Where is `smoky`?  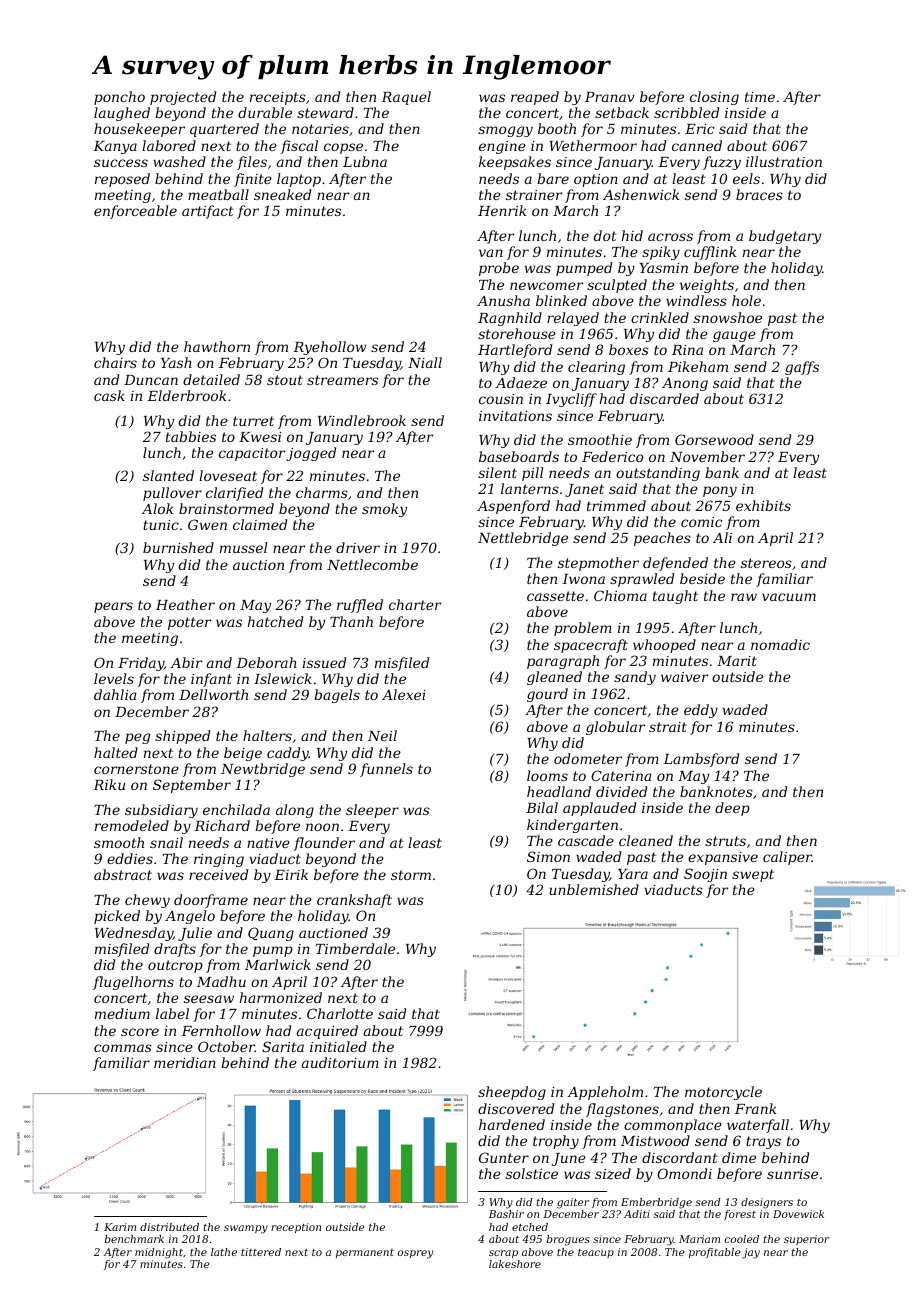
smoky is located at coordinates (384, 510).
